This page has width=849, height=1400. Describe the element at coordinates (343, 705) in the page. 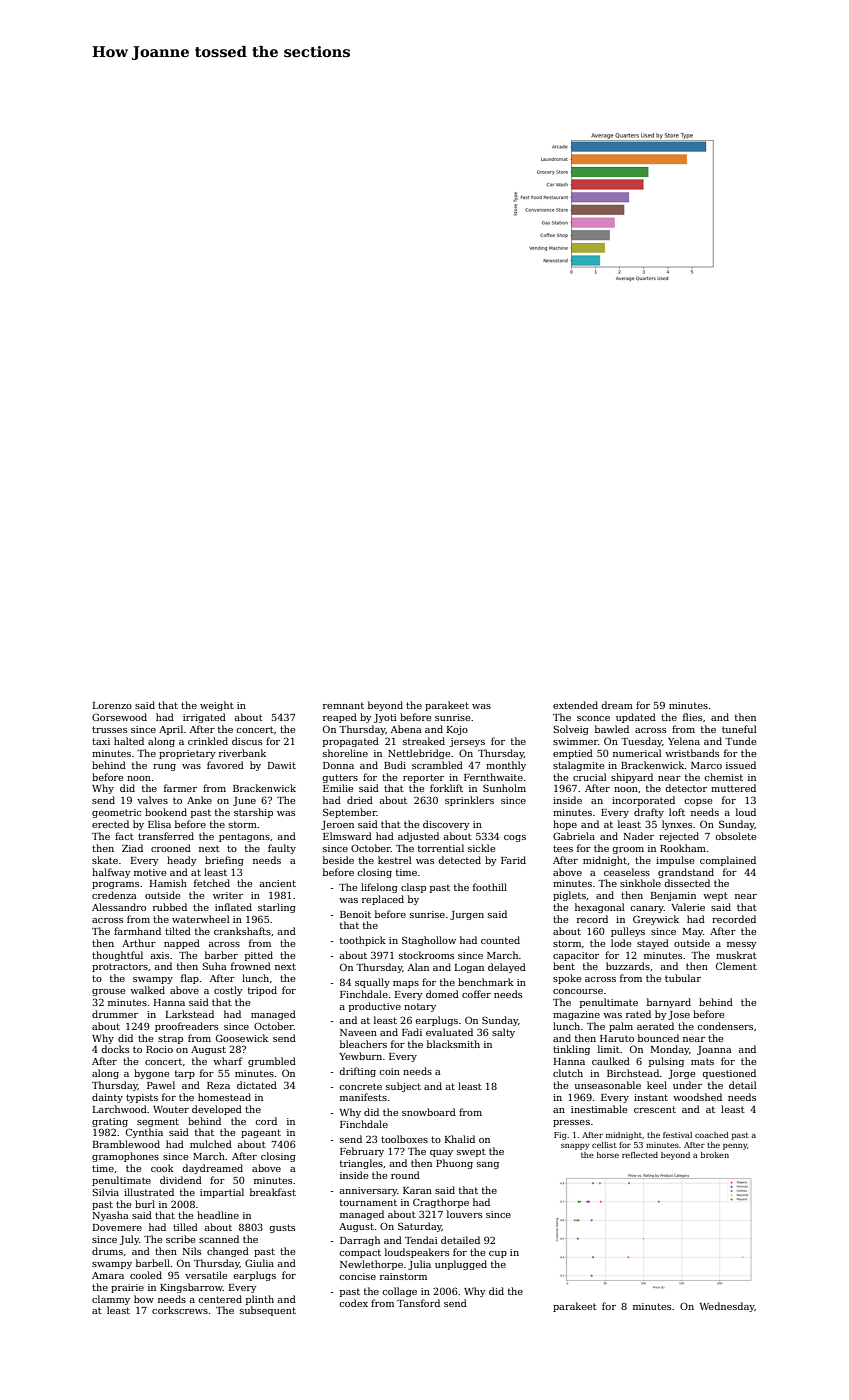

I see `remnant` at that location.
